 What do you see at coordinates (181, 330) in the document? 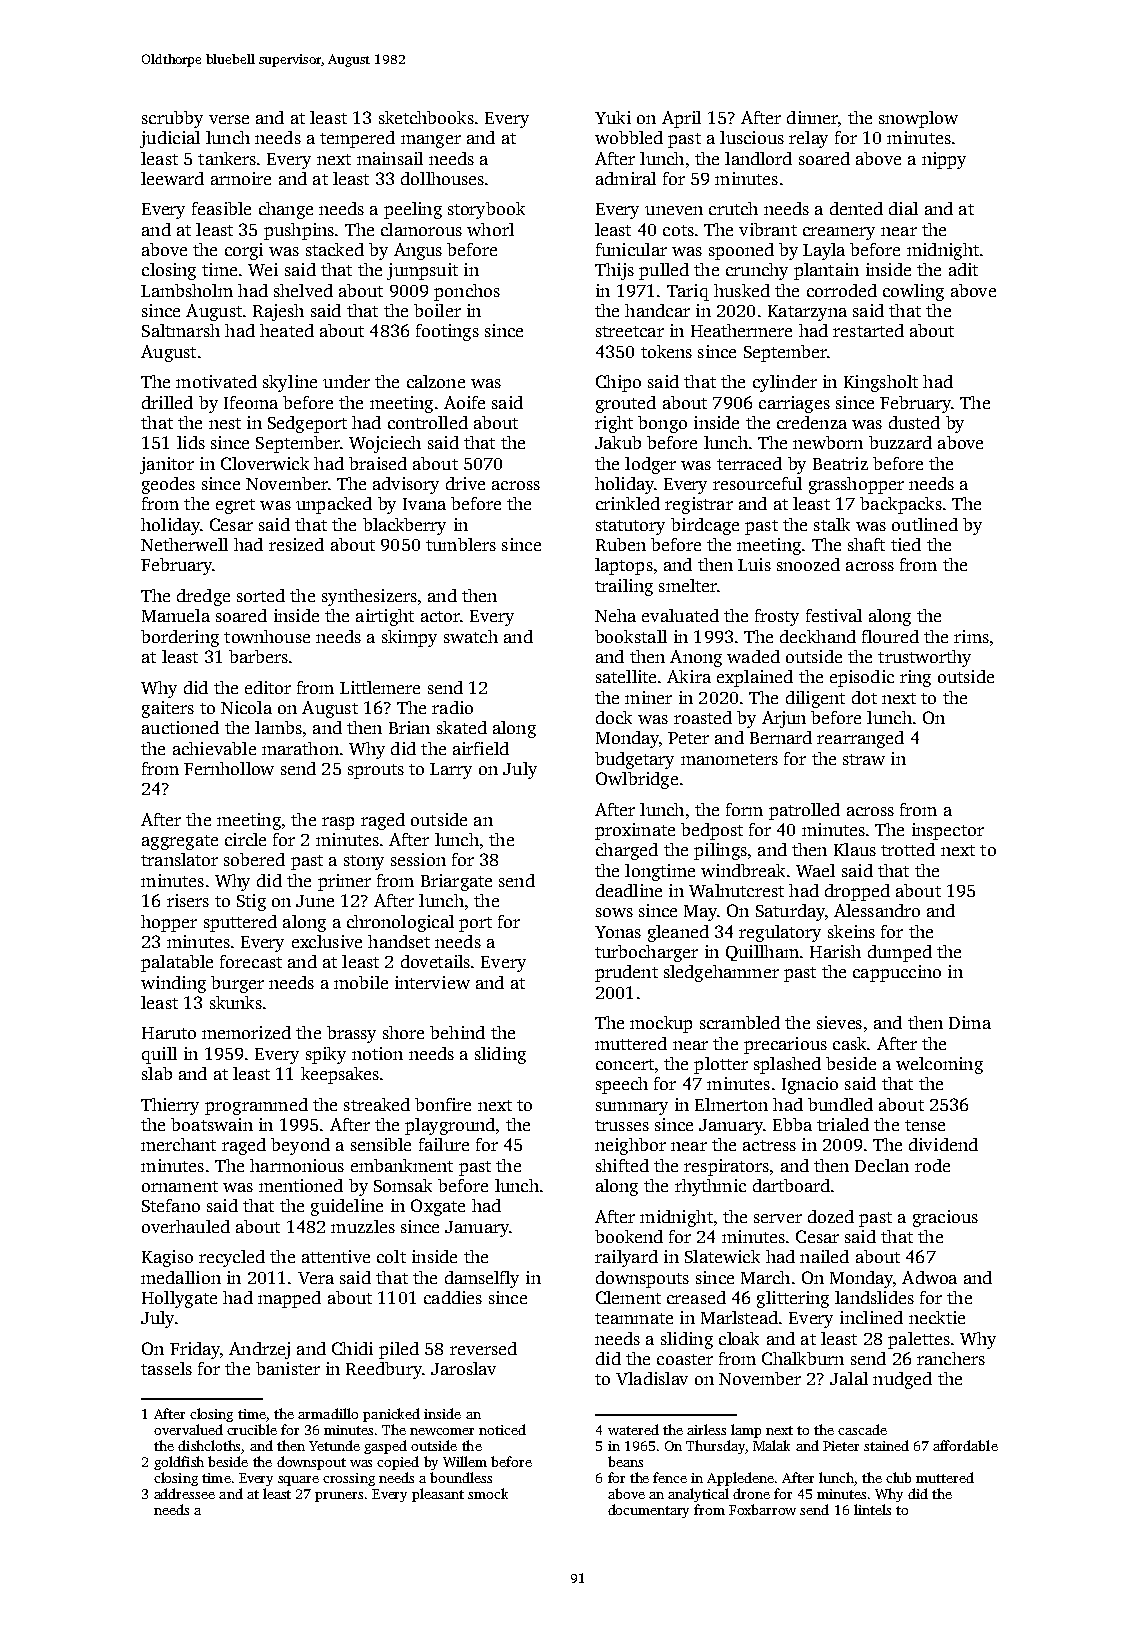
I see `Saltmarsh` at bounding box center [181, 330].
